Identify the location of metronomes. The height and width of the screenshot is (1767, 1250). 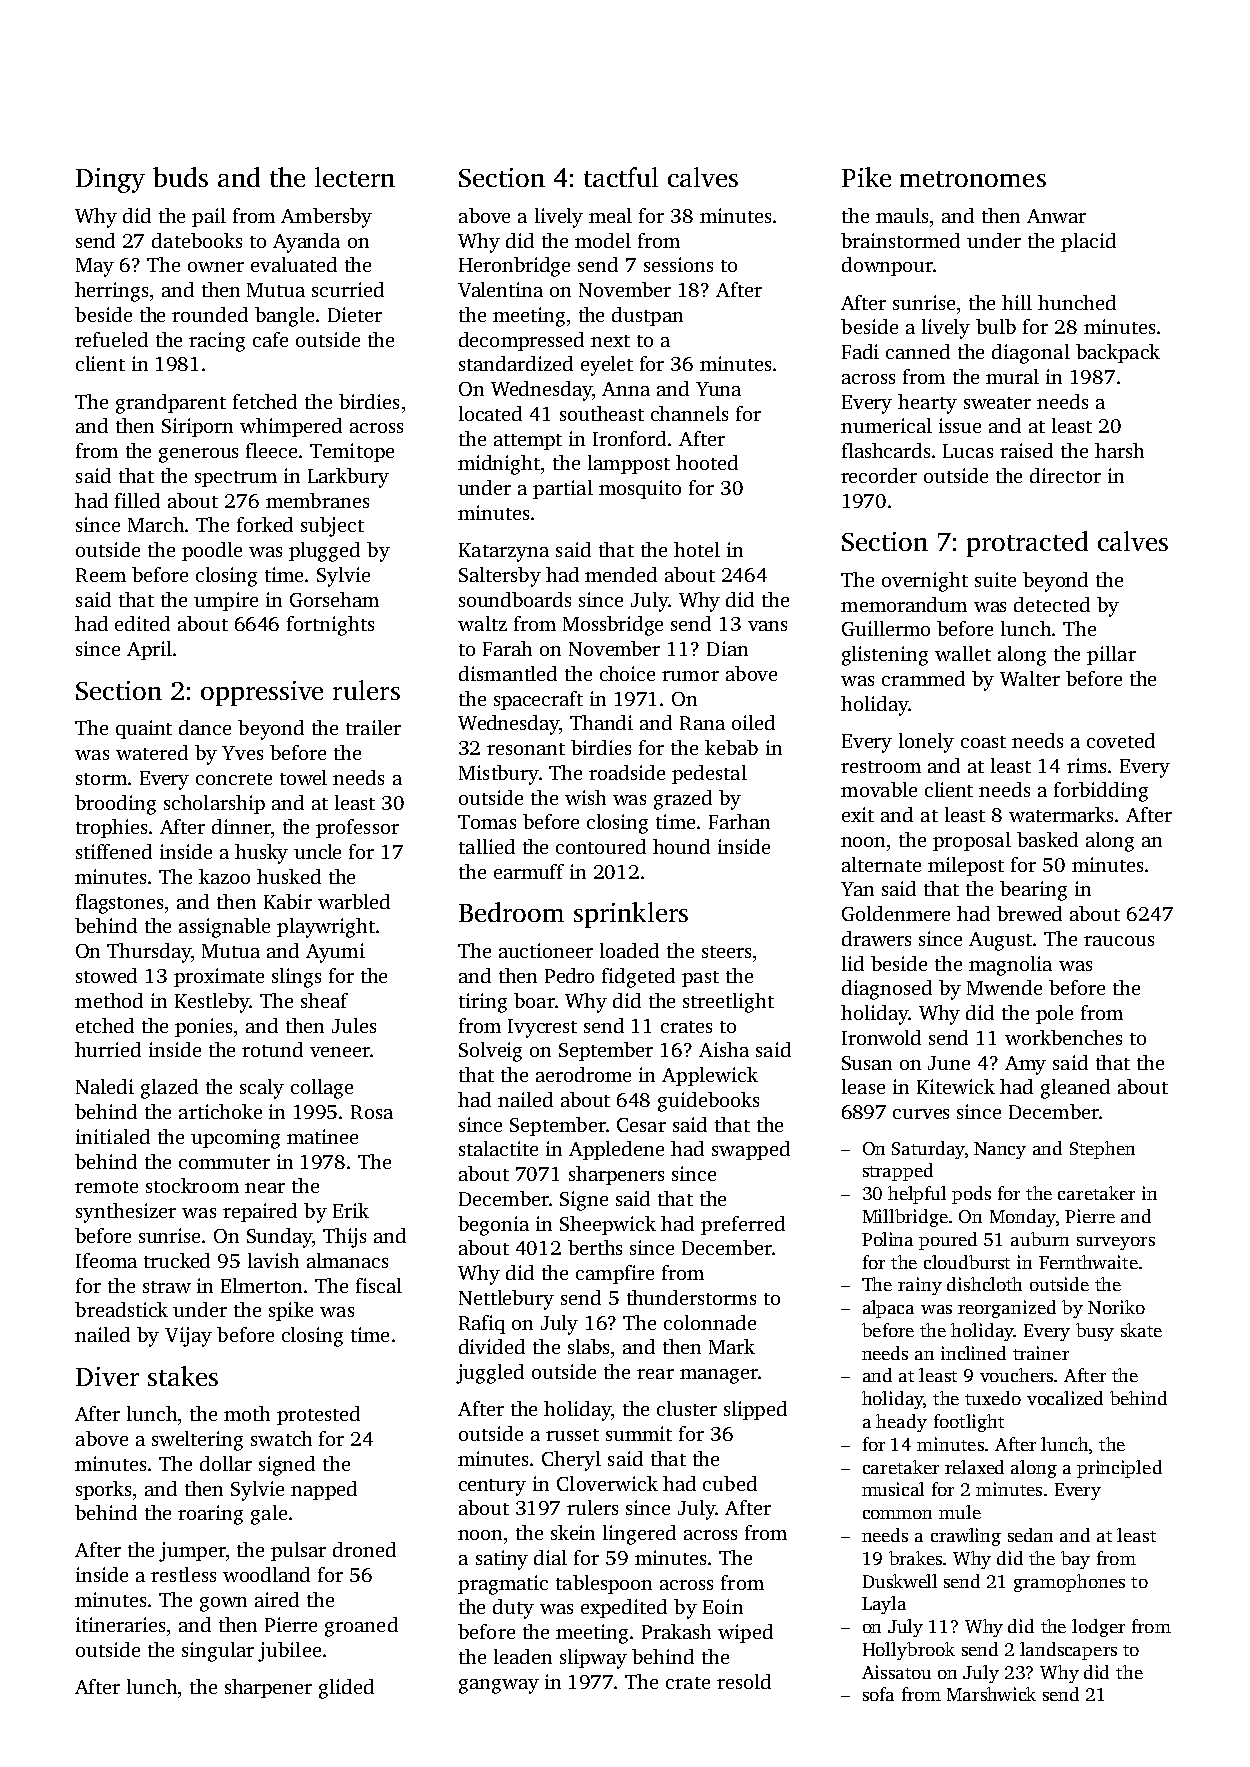
(973, 179).
